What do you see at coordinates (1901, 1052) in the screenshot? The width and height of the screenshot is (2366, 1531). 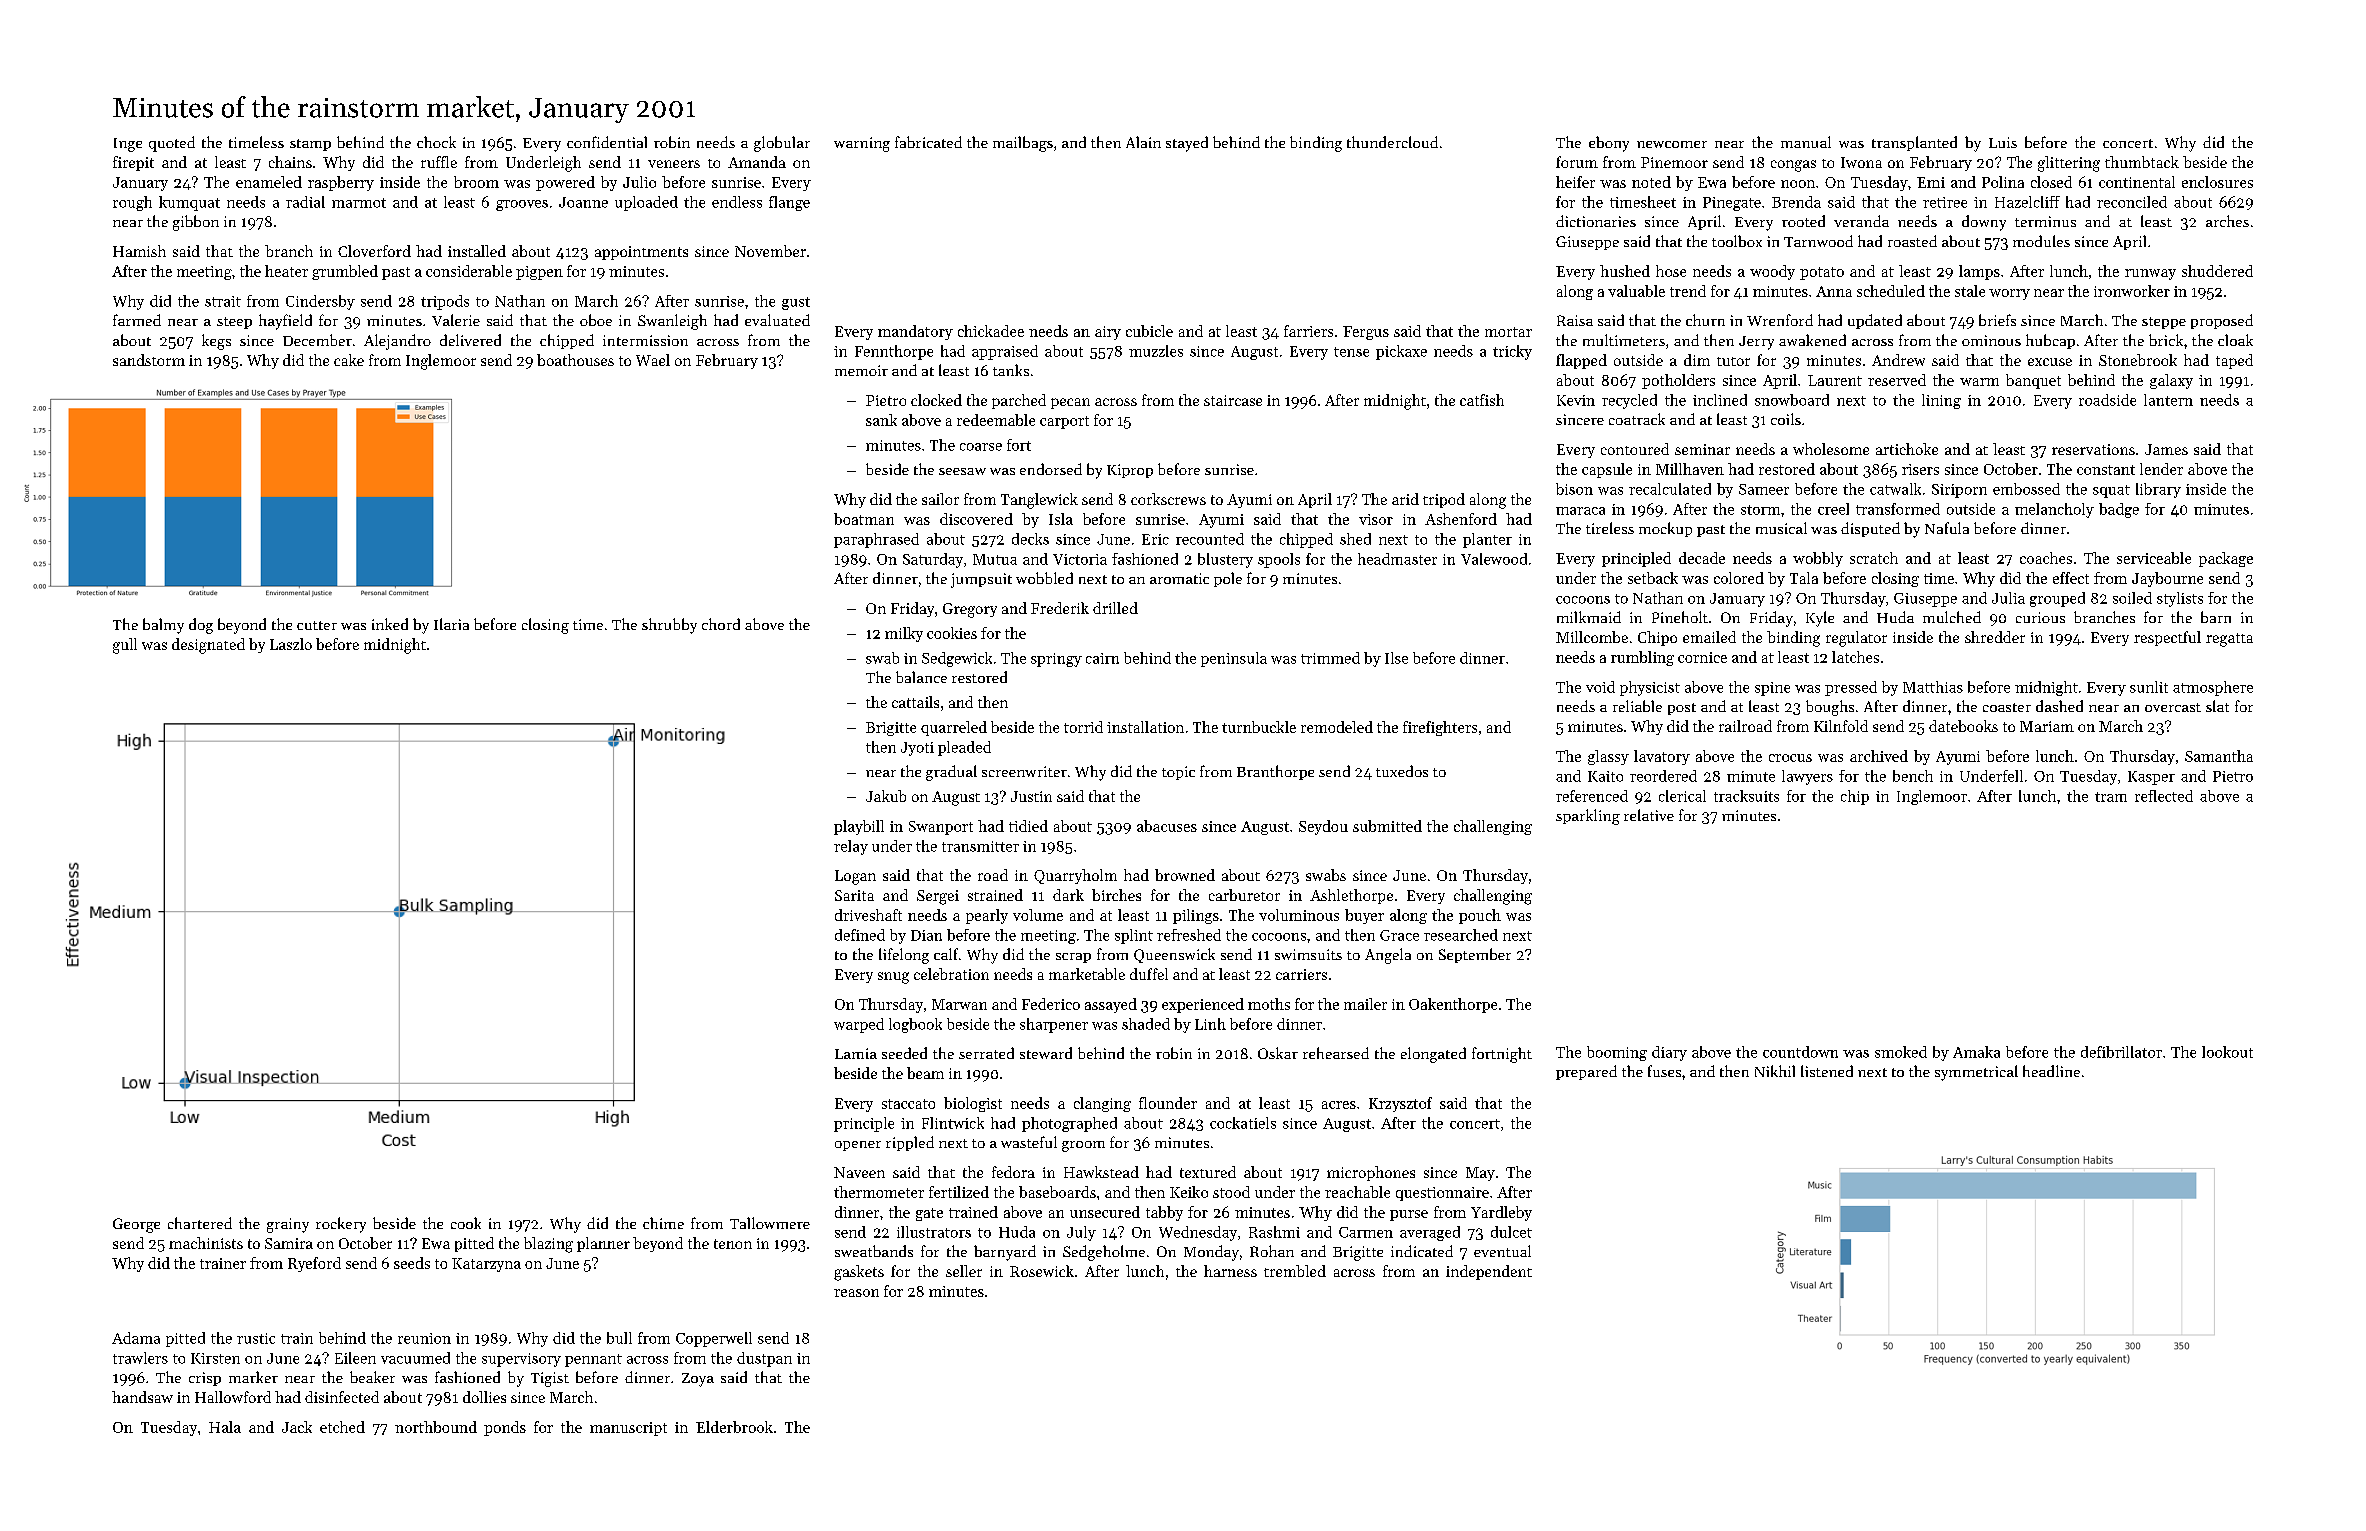 I see `smoked` at bounding box center [1901, 1052].
